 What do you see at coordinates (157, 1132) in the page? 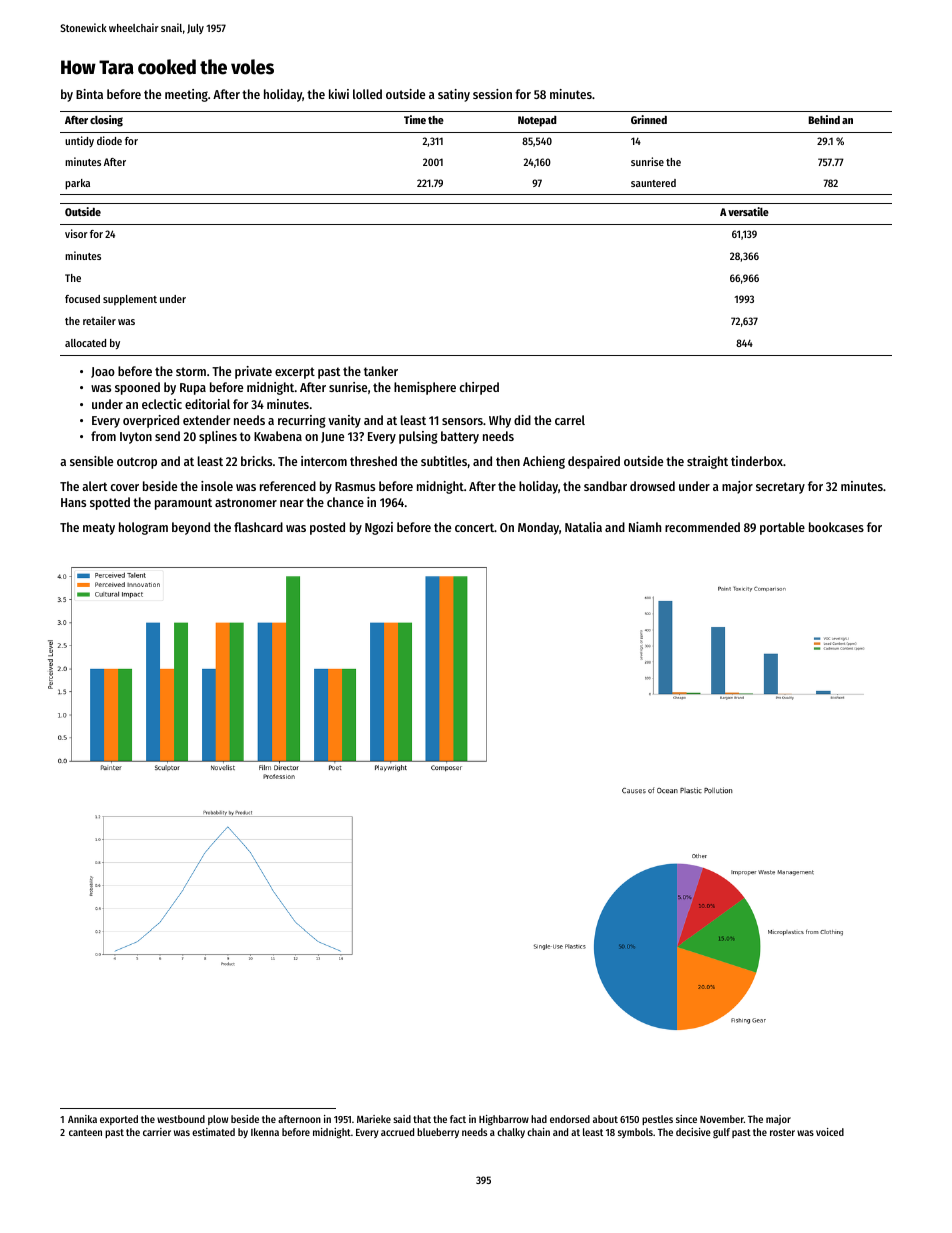
I see `carrier` at bounding box center [157, 1132].
